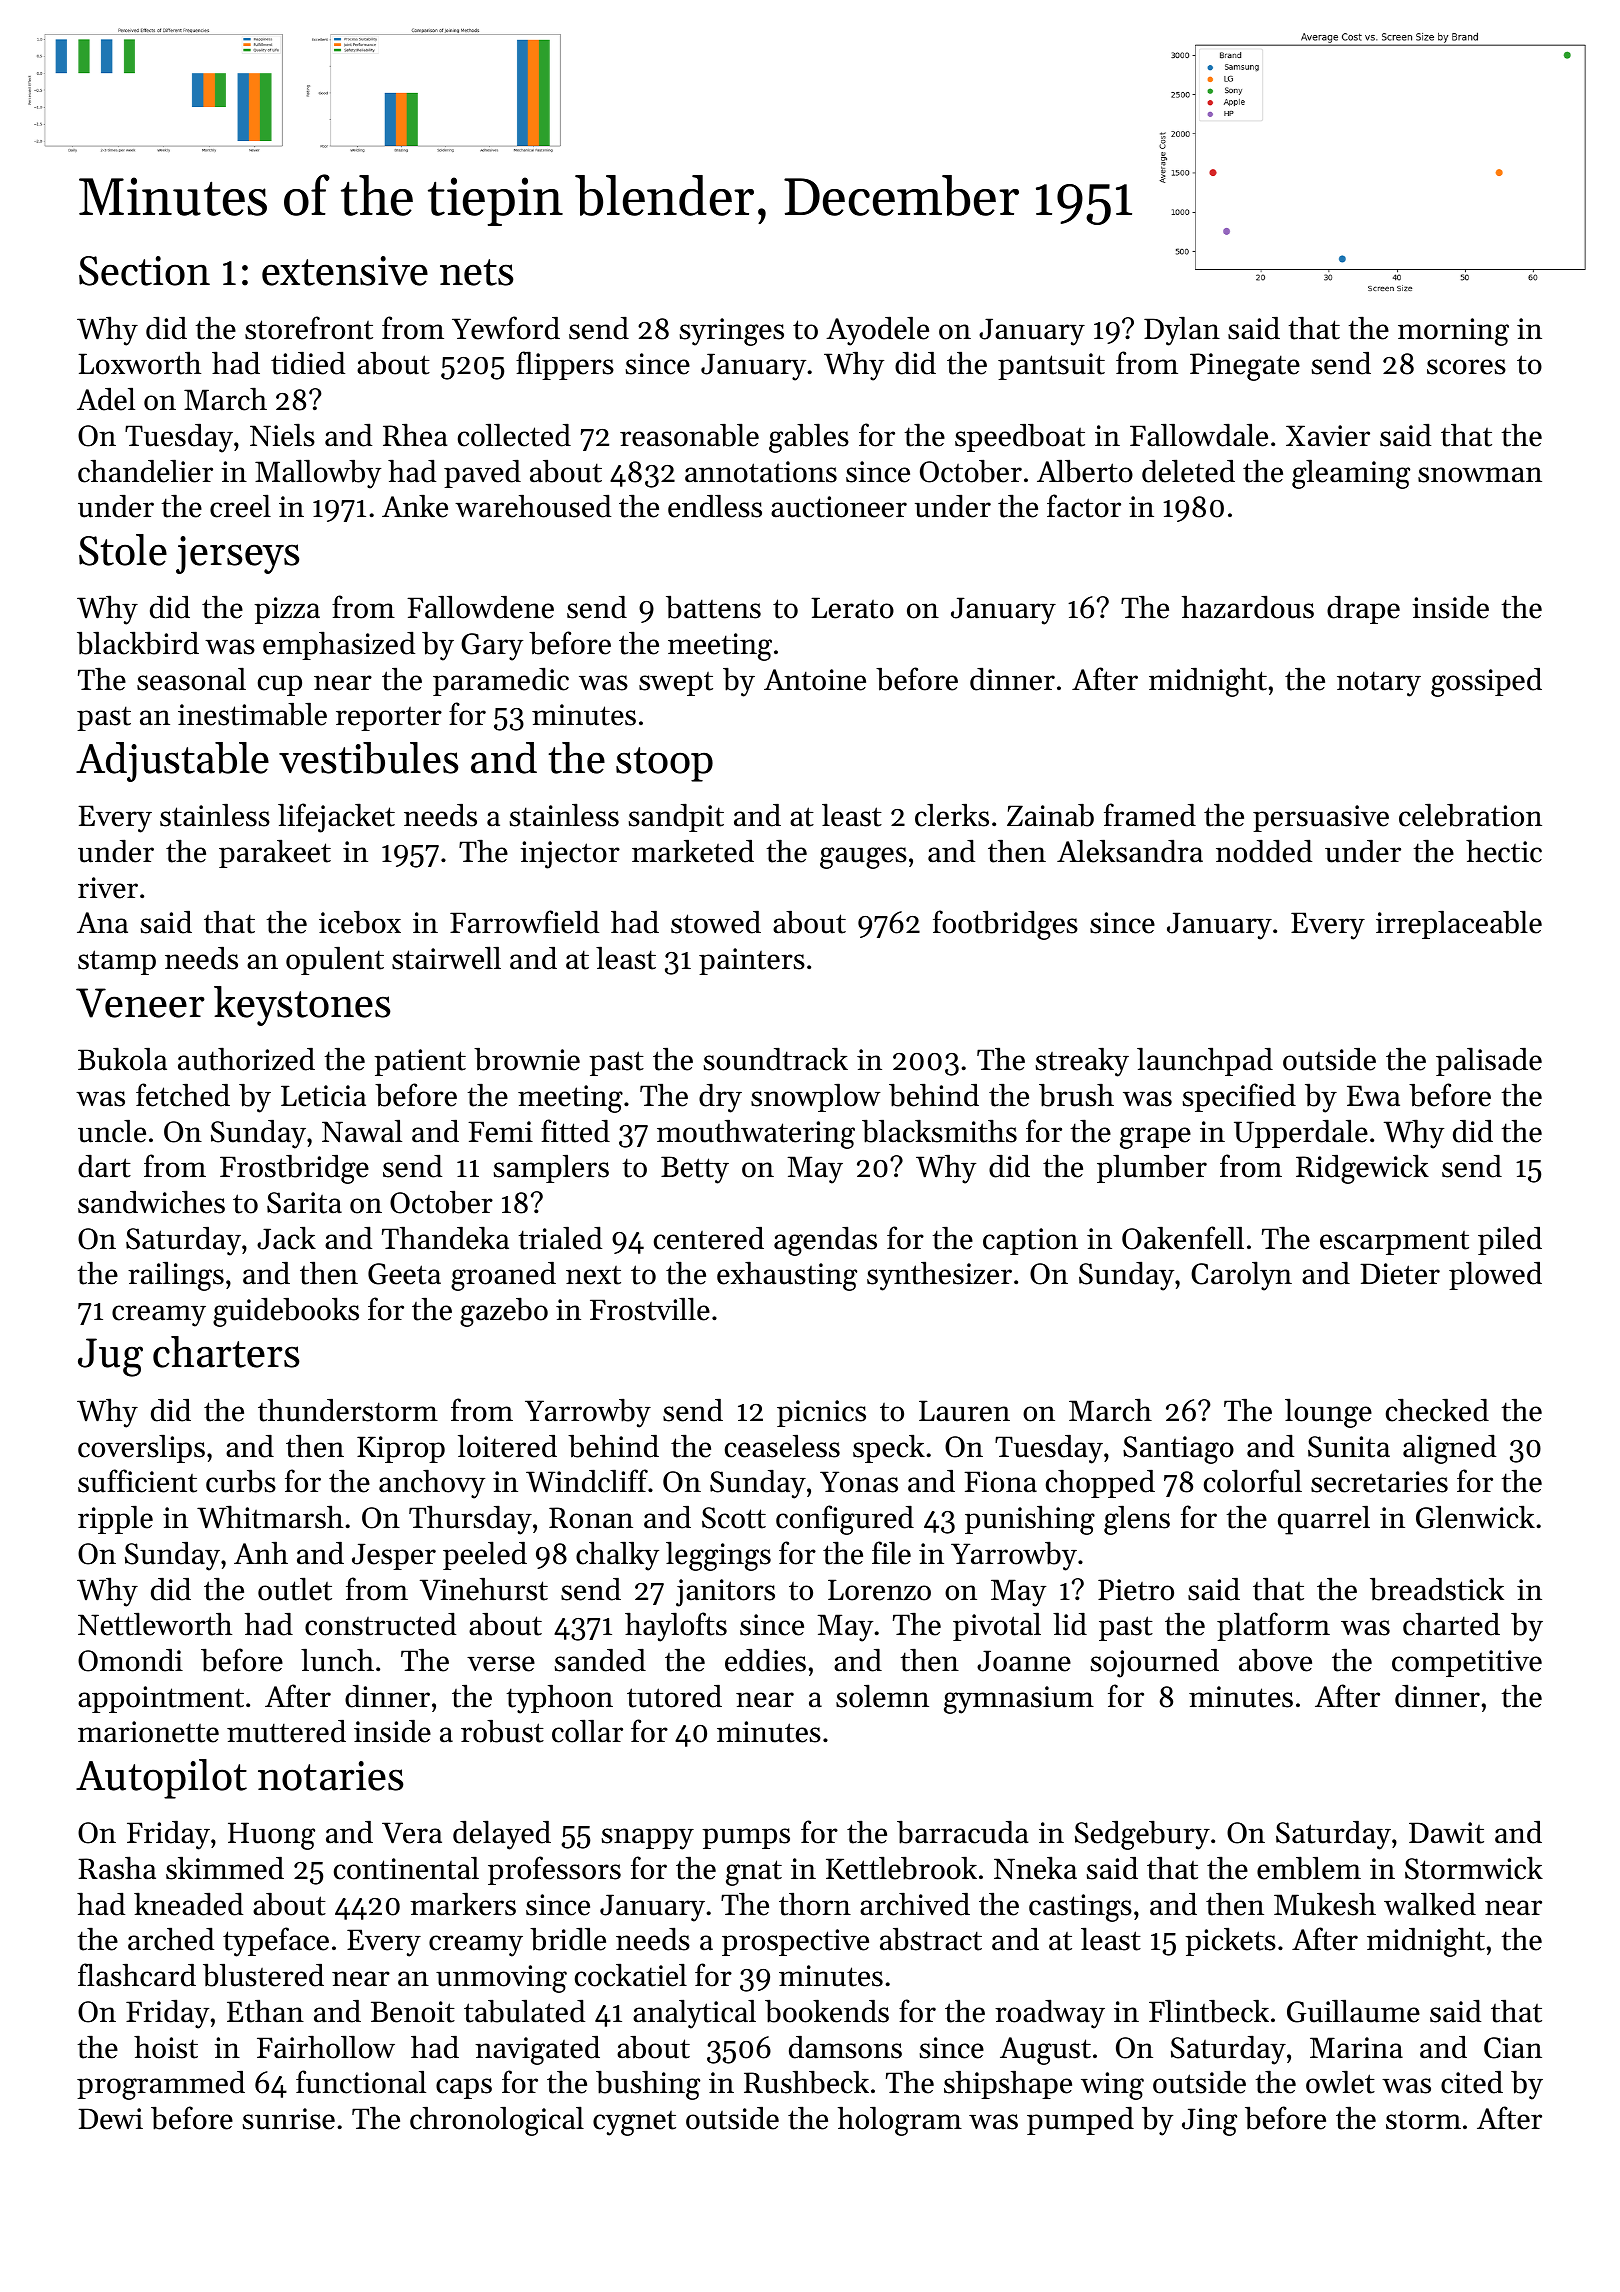 The height and width of the screenshot is (2292, 1620). Describe the element at coordinates (1504, 851) in the screenshot. I see `hectic` at that location.
